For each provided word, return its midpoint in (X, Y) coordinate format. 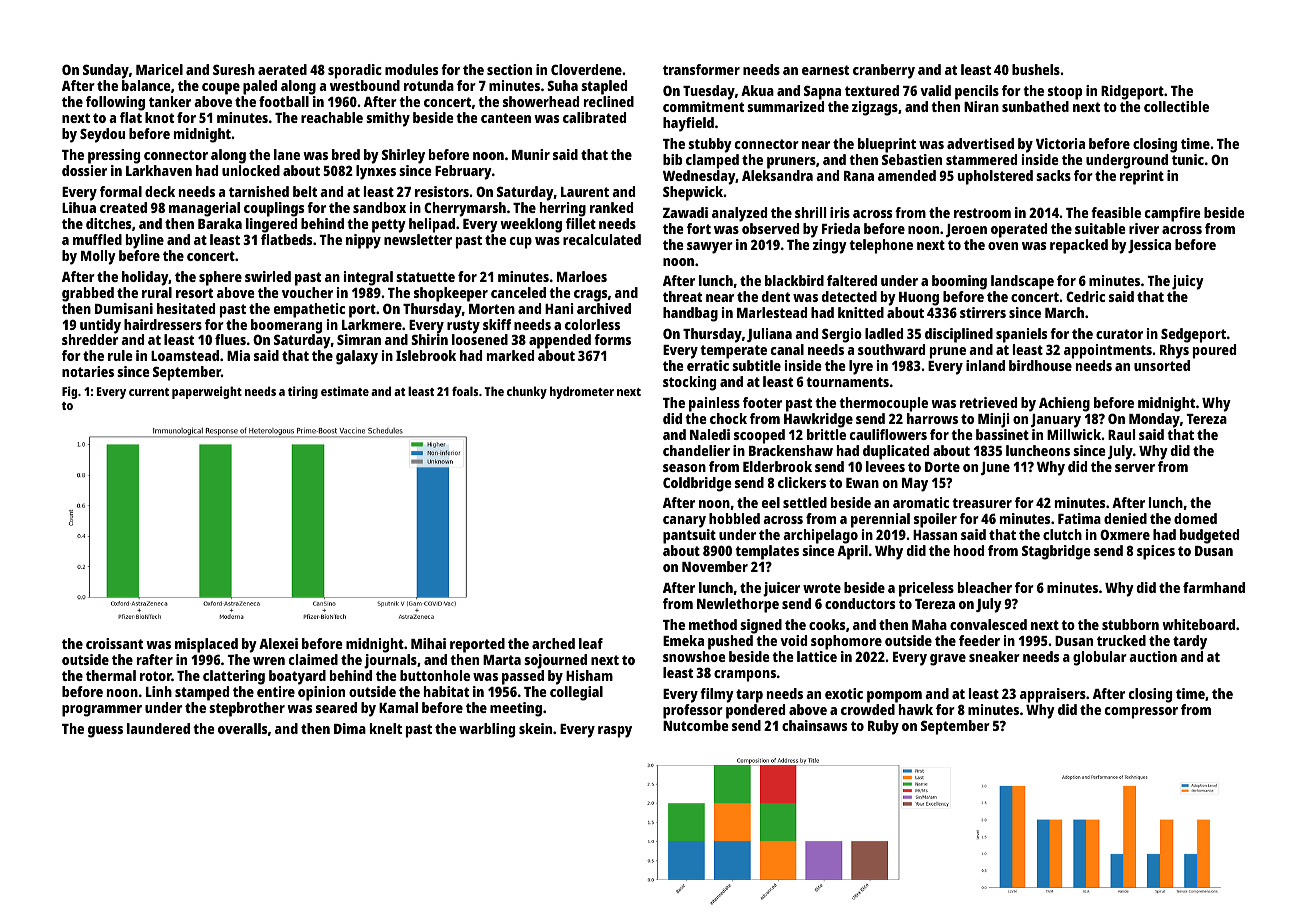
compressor (1141, 713)
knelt (386, 728)
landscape (1022, 282)
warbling (487, 730)
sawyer (710, 248)
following (115, 103)
